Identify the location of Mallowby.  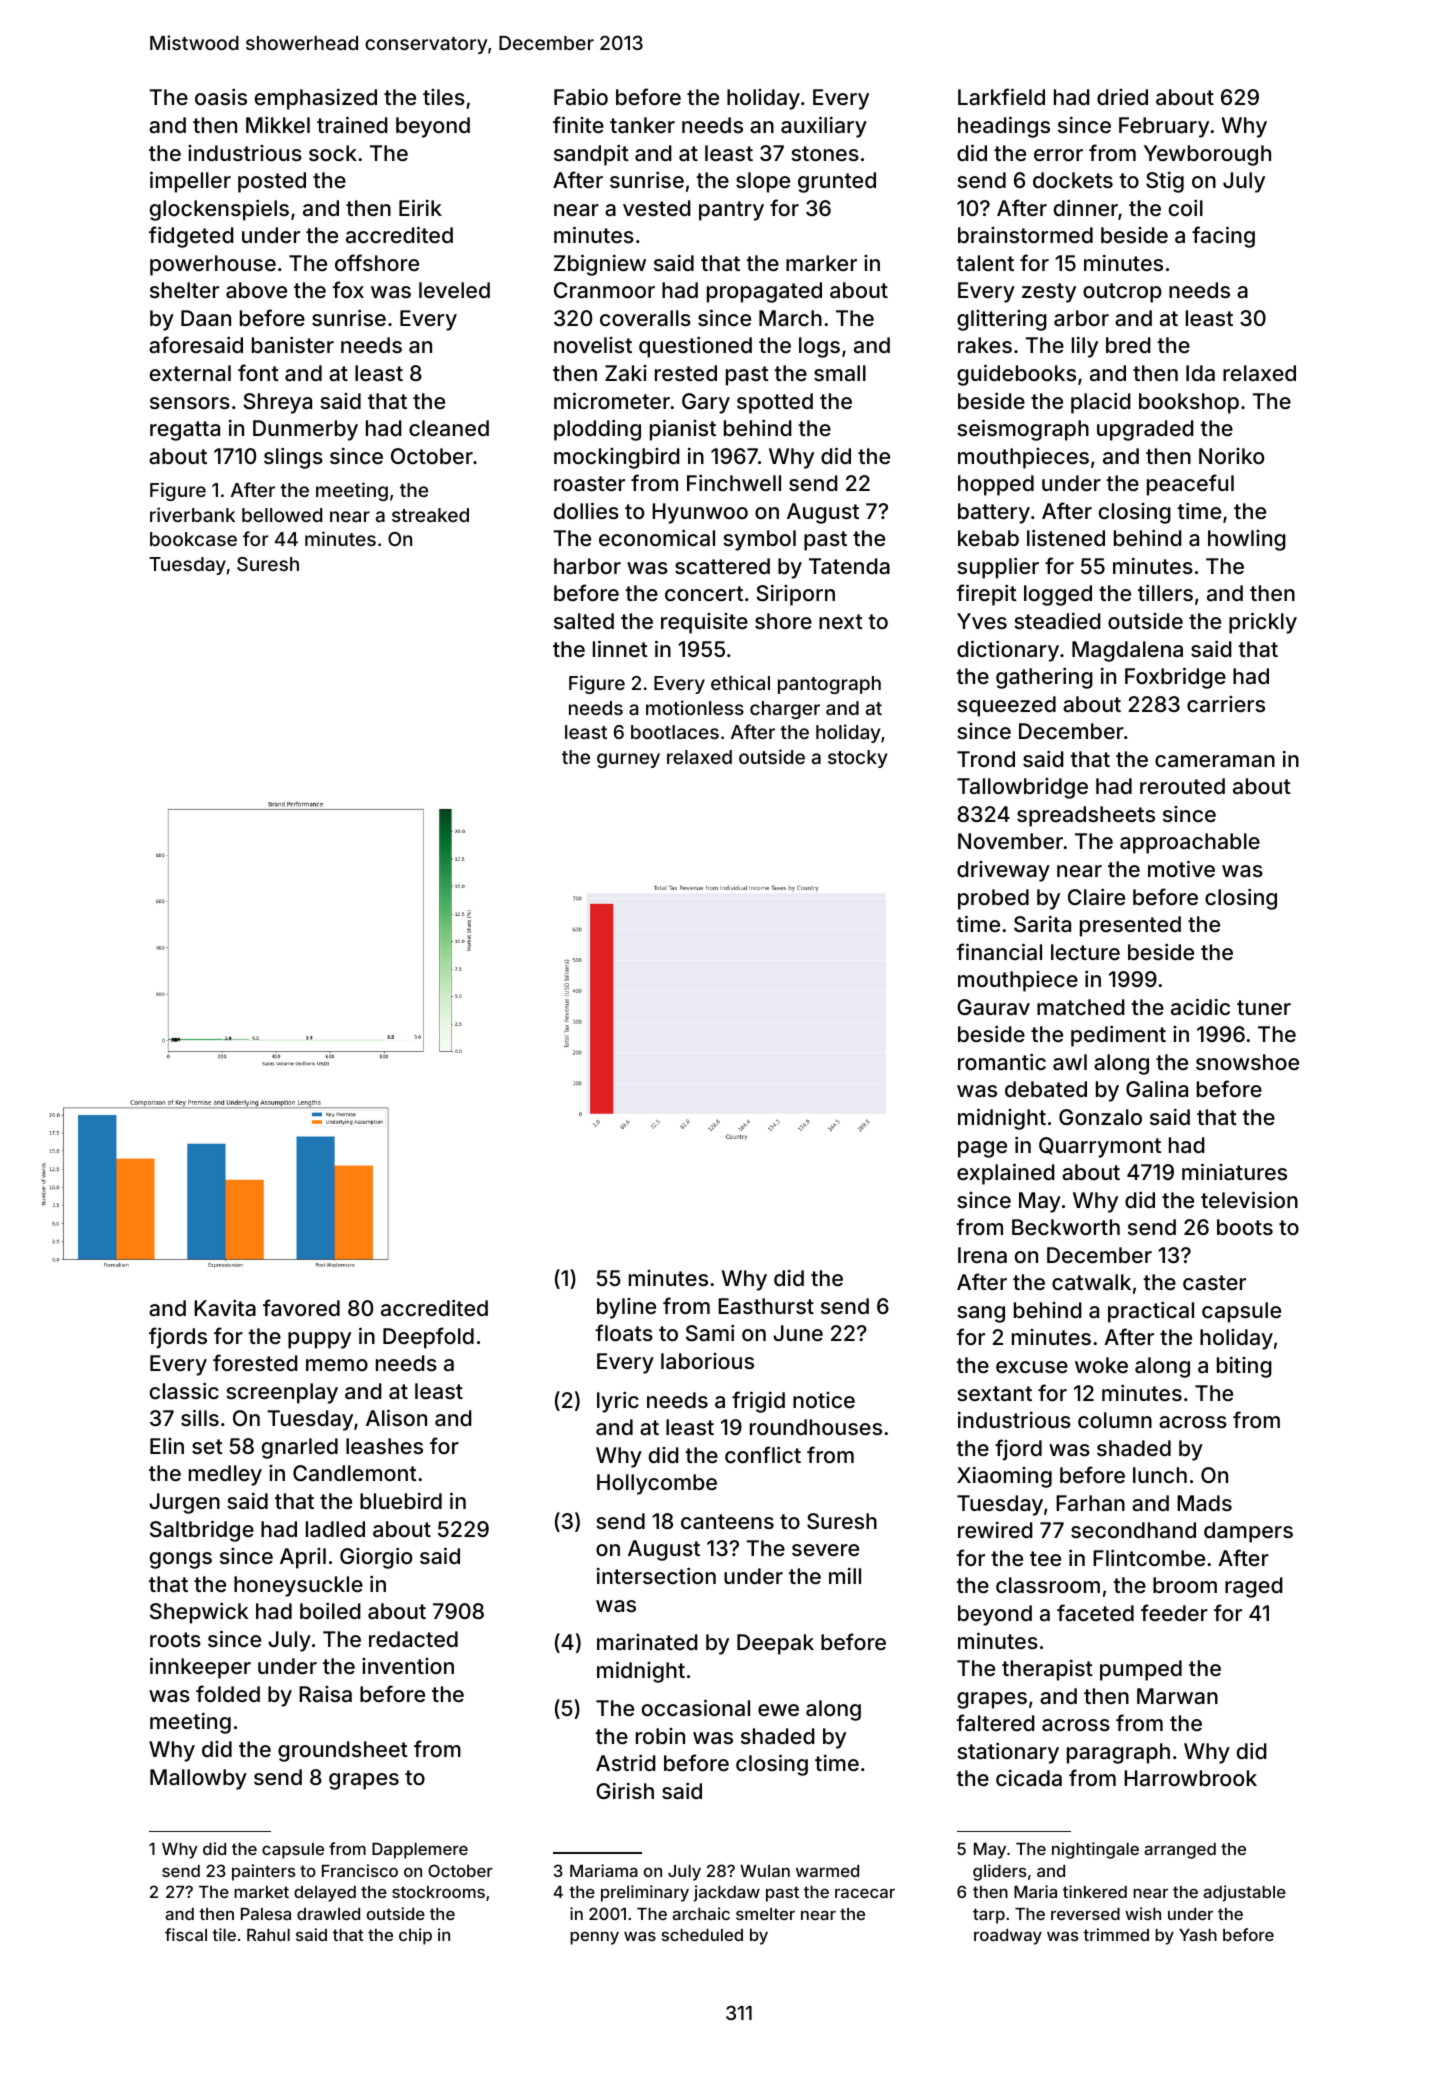
(198, 1779).
